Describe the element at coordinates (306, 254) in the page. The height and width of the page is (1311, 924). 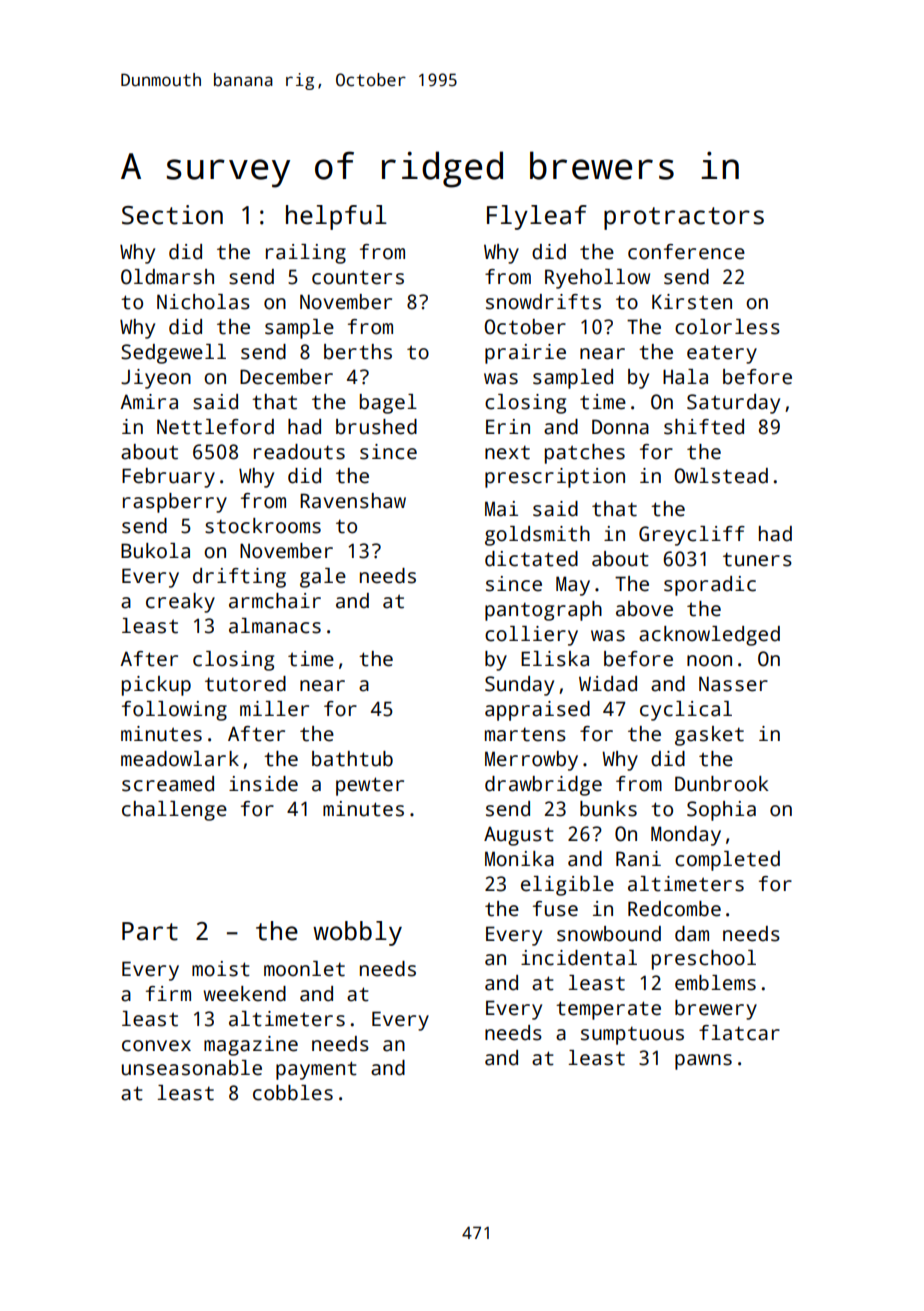
I see `railing` at that location.
